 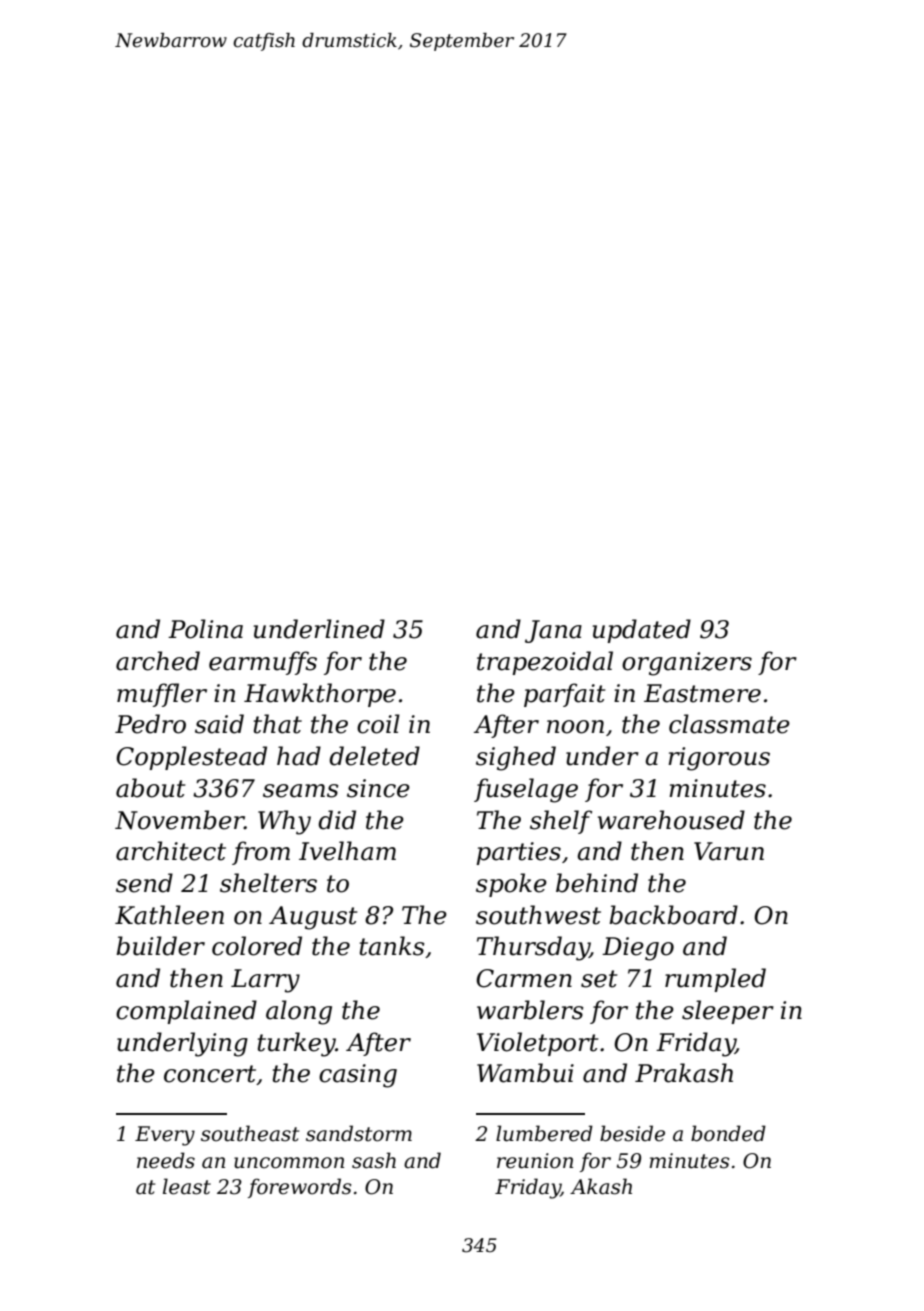 What do you see at coordinates (564, 695) in the screenshot?
I see `parfait` at bounding box center [564, 695].
